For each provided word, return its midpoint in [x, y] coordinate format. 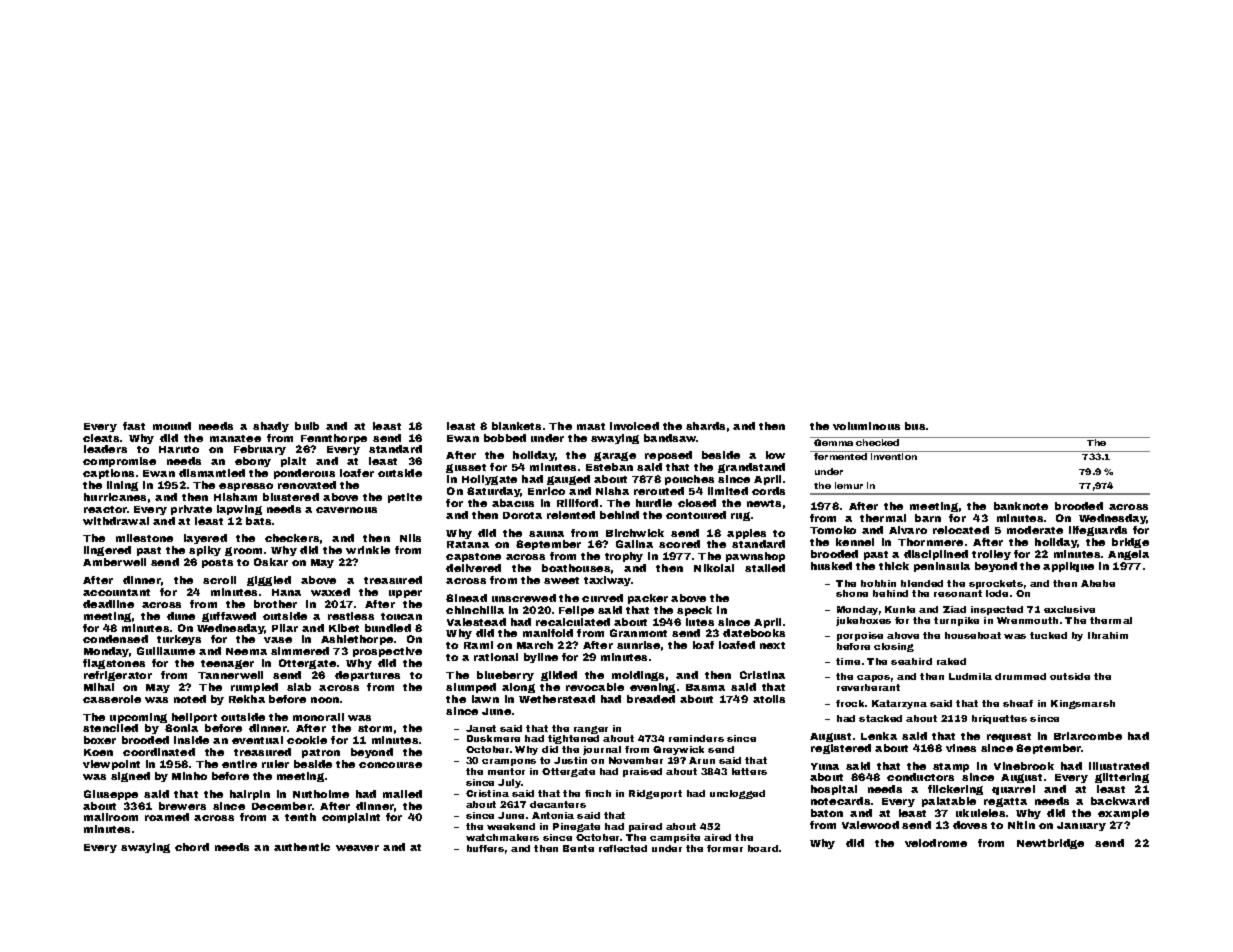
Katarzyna [899, 704]
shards [705, 426]
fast [134, 426]
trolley [991, 555]
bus [915, 426]
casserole [112, 699]
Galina [634, 544]
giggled [269, 581]
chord [192, 847]
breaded [651, 699]
